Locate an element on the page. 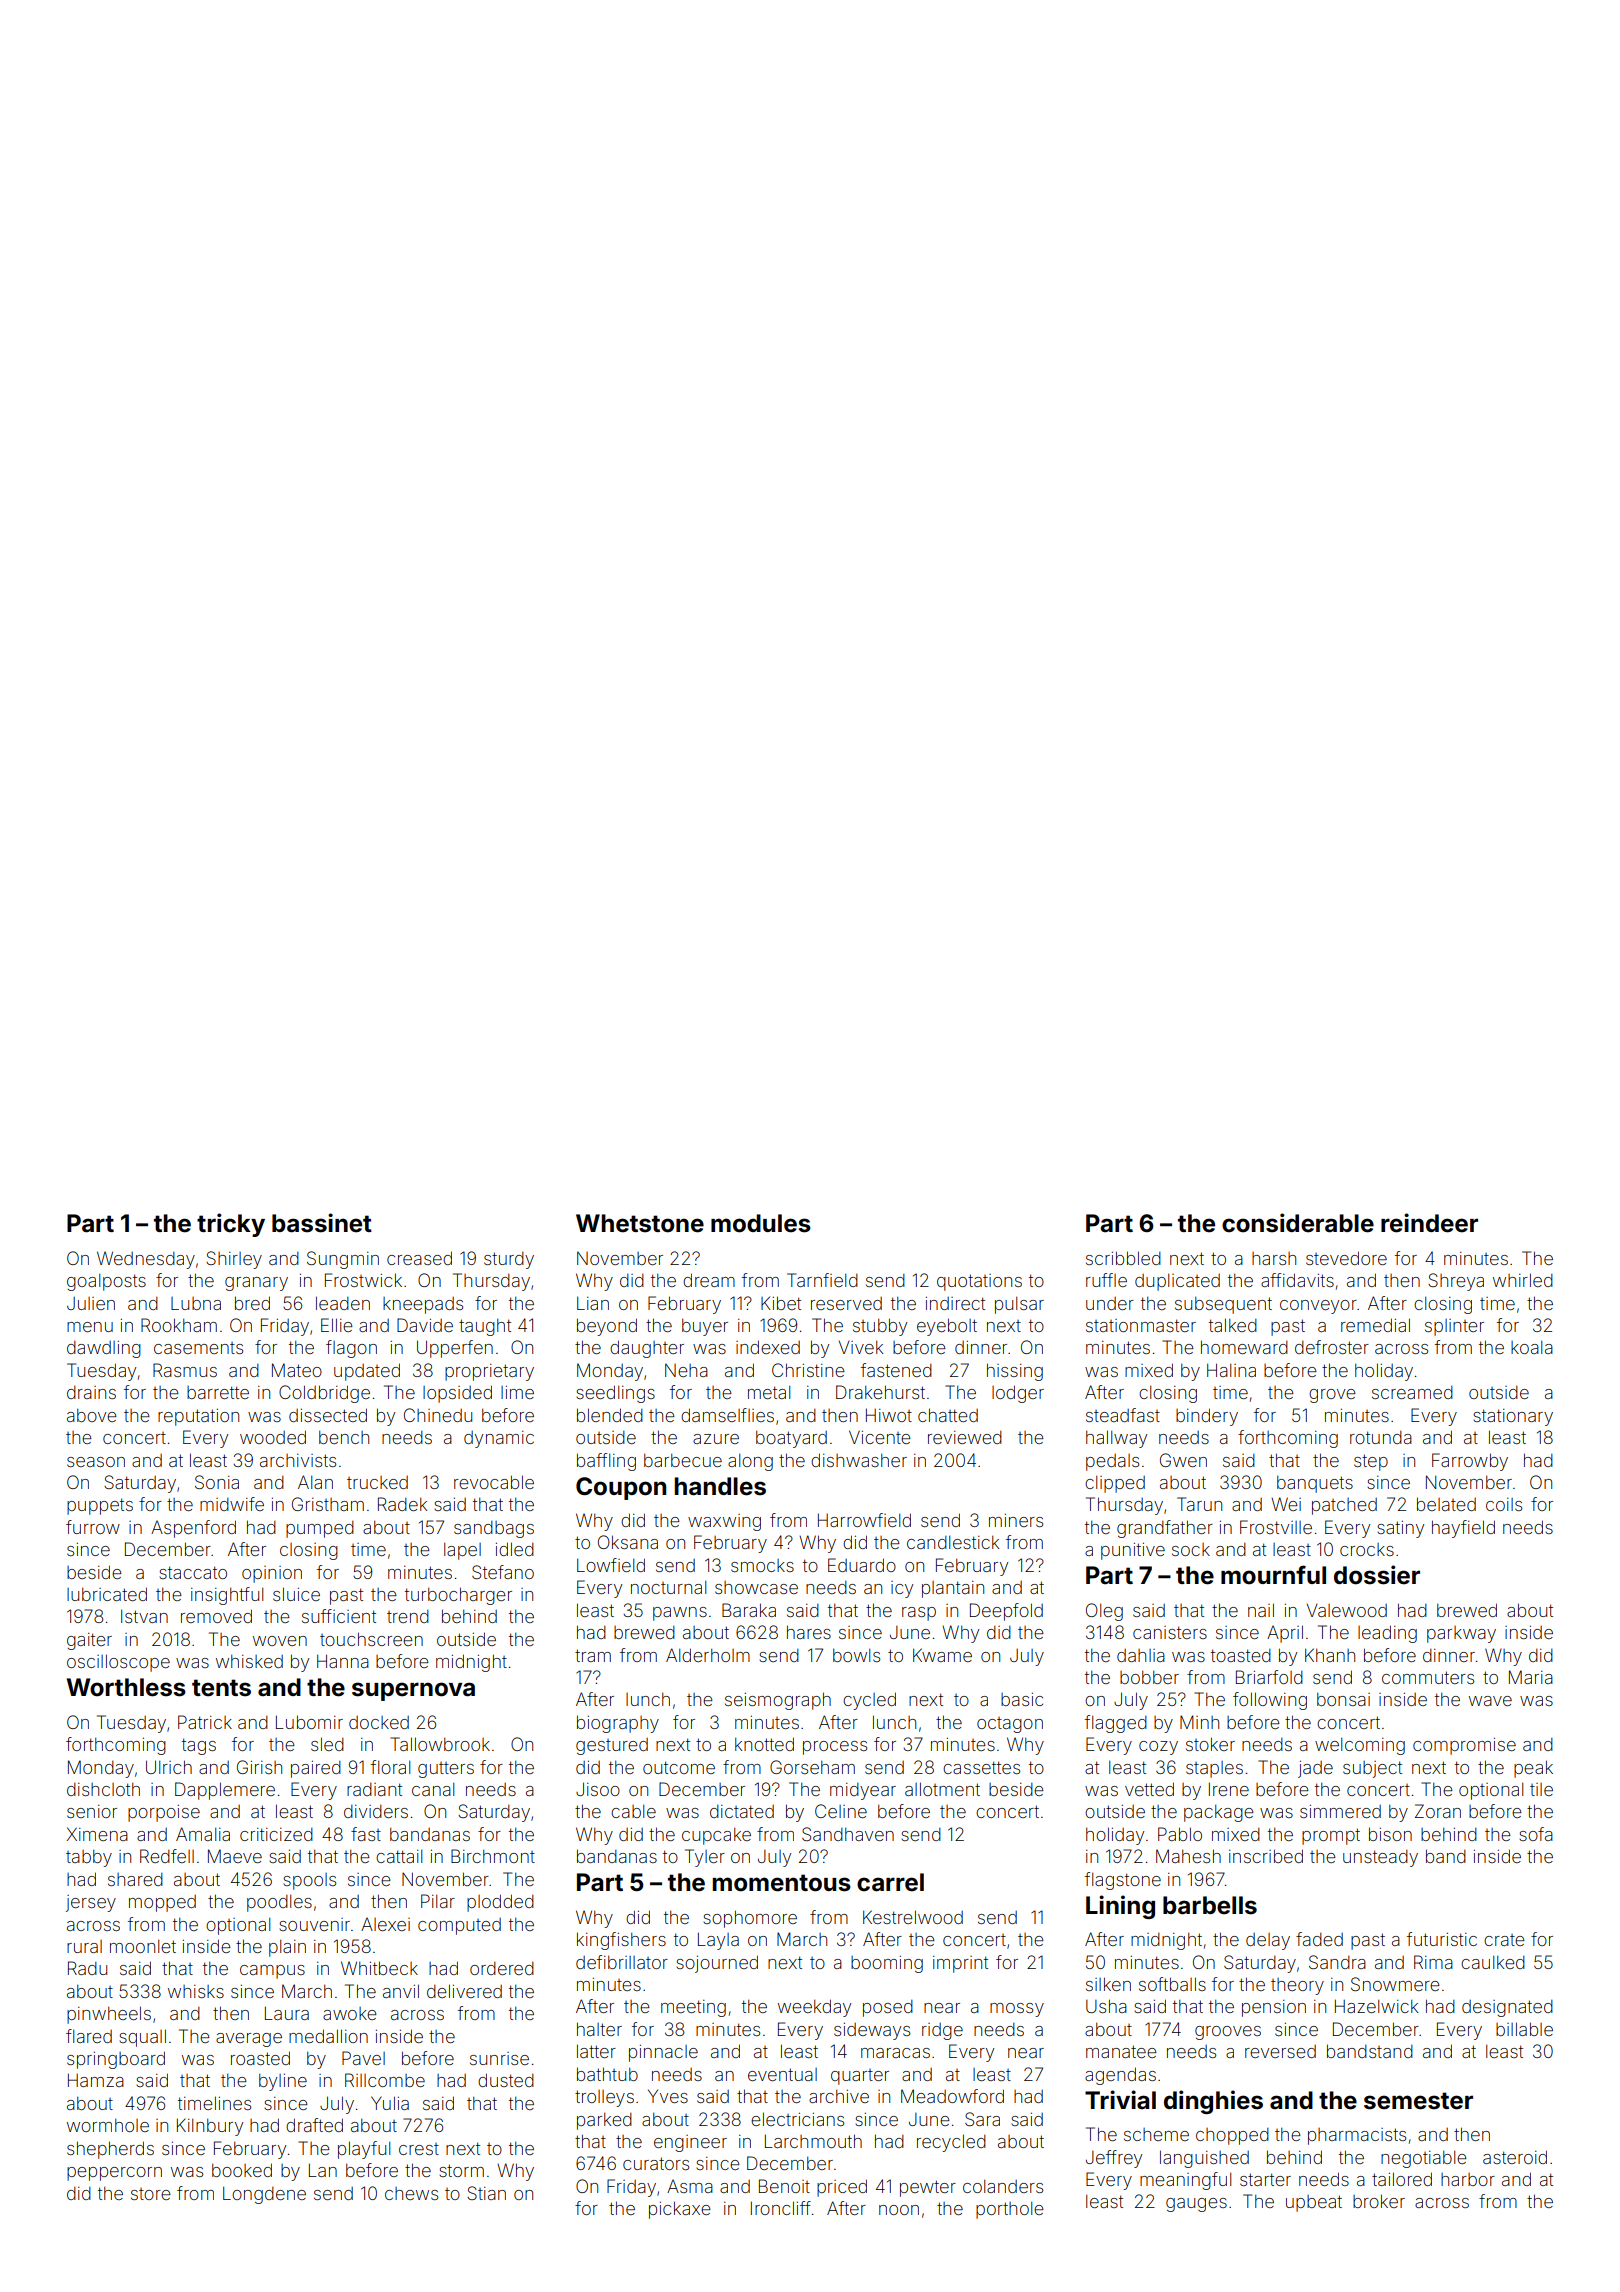 Image resolution: width=1620 pixels, height=2292 pixels. Harrowfield is located at coordinates (864, 1520).
